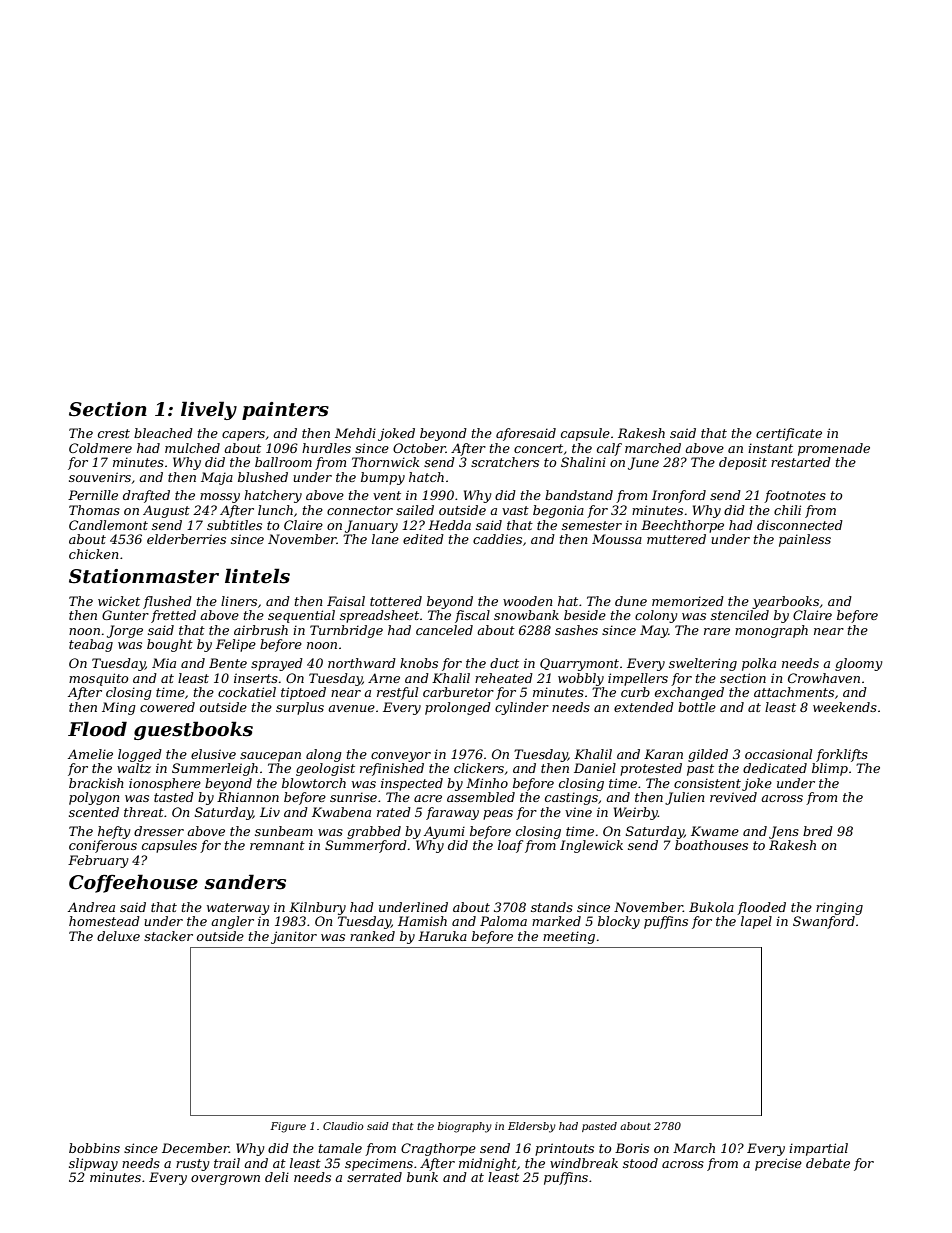 This screenshot has width=952, height=1233. What do you see at coordinates (114, 433) in the screenshot?
I see `crest` at bounding box center [114, 433].
